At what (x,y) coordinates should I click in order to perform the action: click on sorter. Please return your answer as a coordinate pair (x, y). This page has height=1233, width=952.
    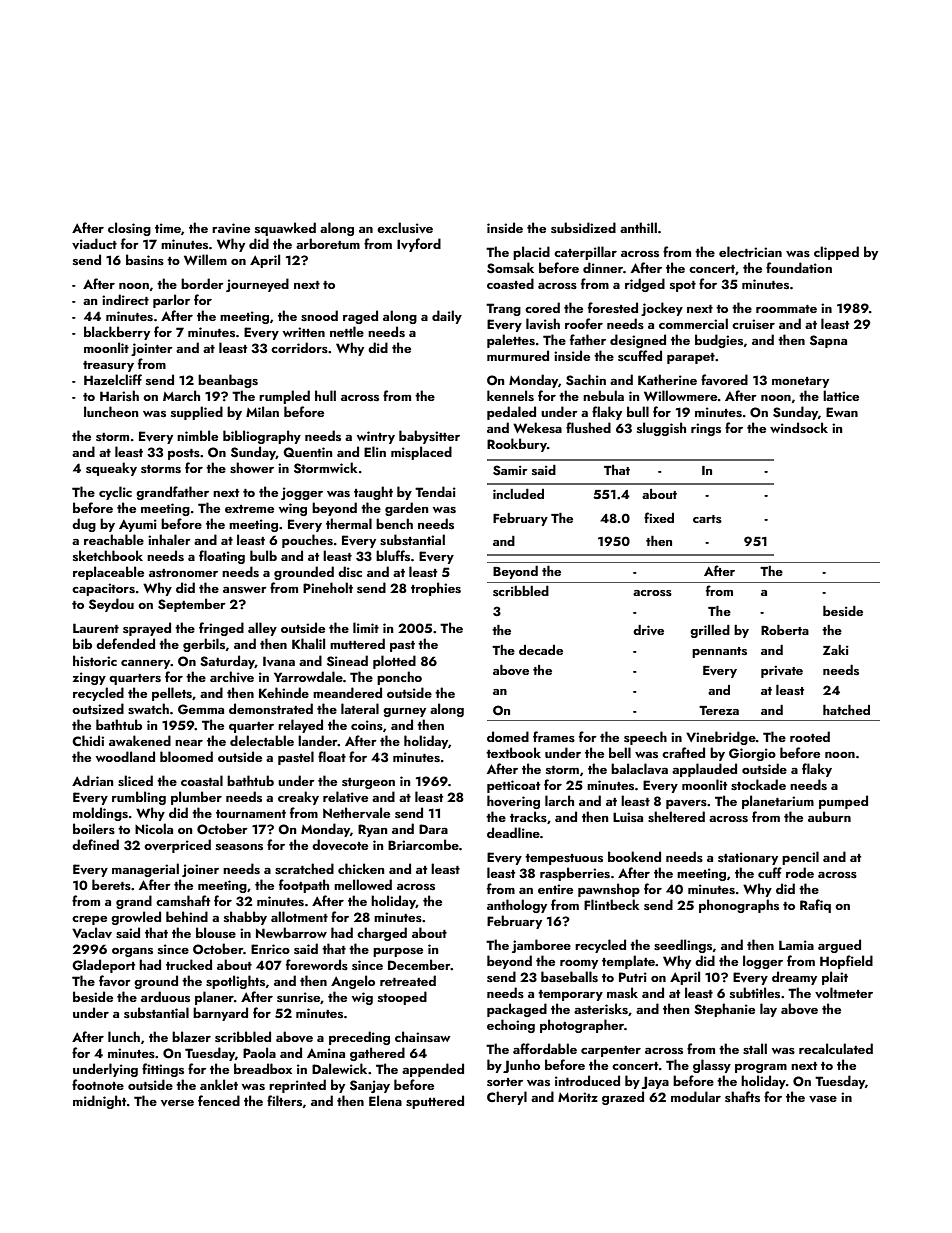
    Looking at the image, I should click on (505, 1082).
